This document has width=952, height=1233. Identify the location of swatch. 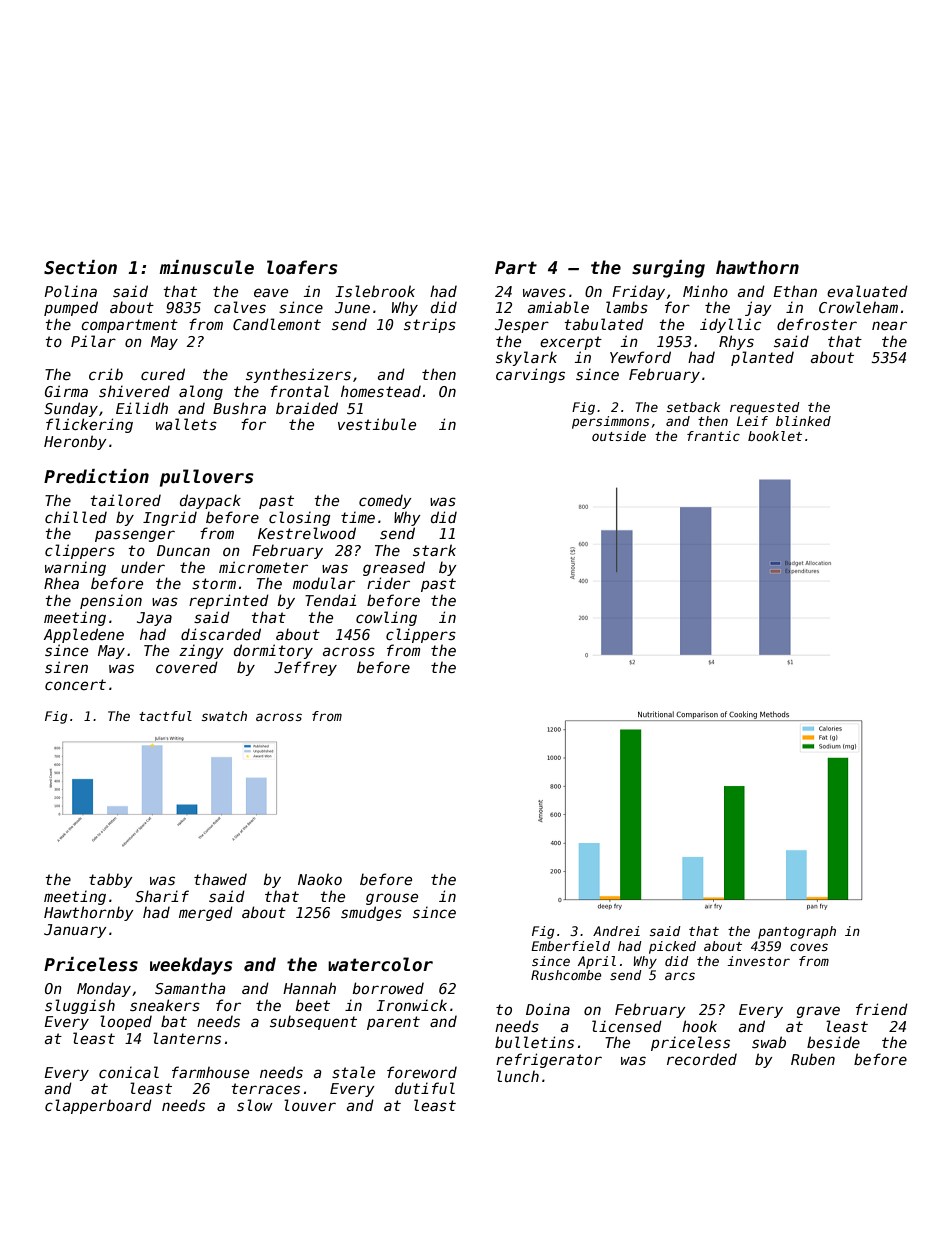
(224, 716).
